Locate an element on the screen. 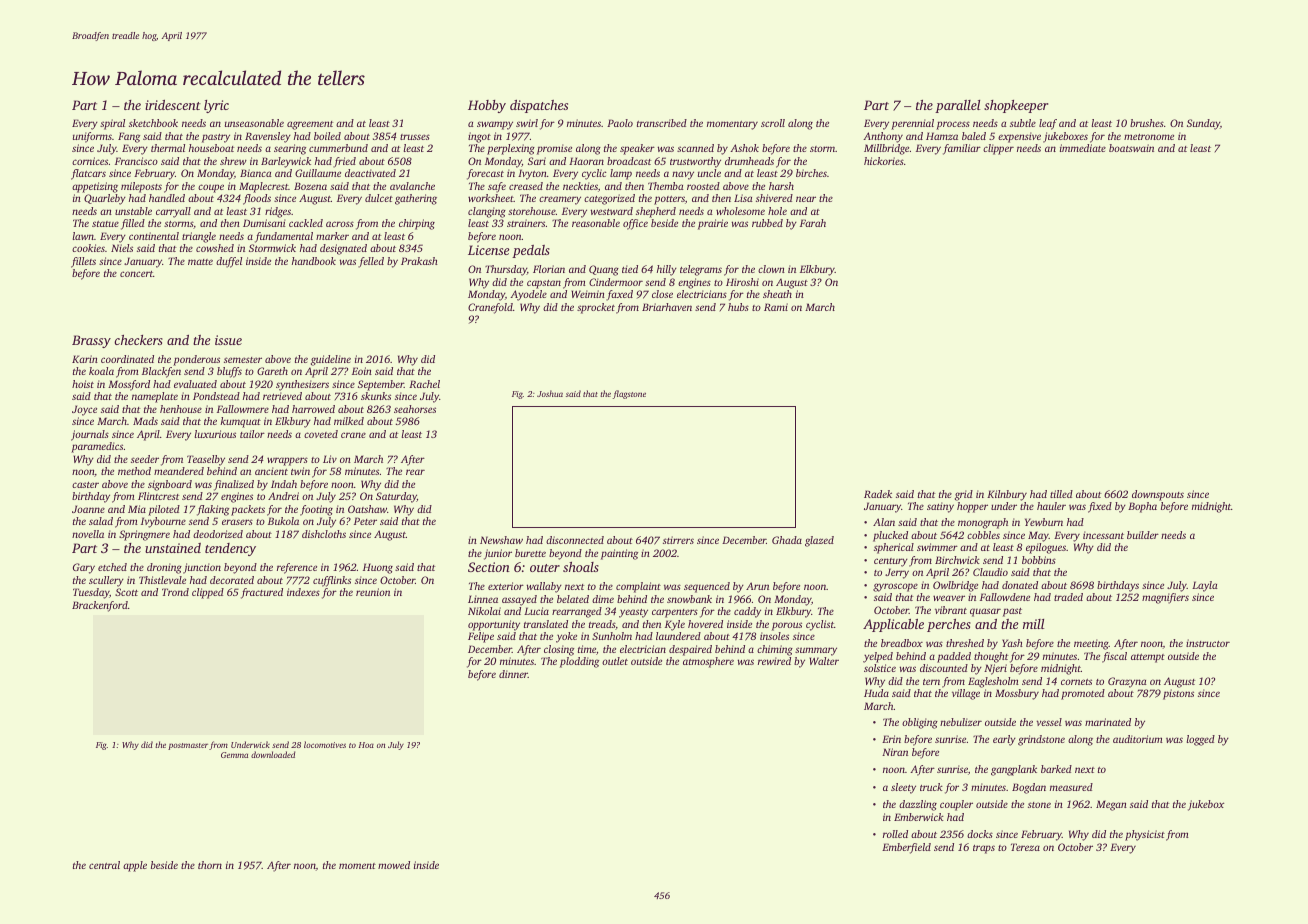 The height and width of the screenshot is (924, 1308). Huda is located at coordinates (876, 693).
